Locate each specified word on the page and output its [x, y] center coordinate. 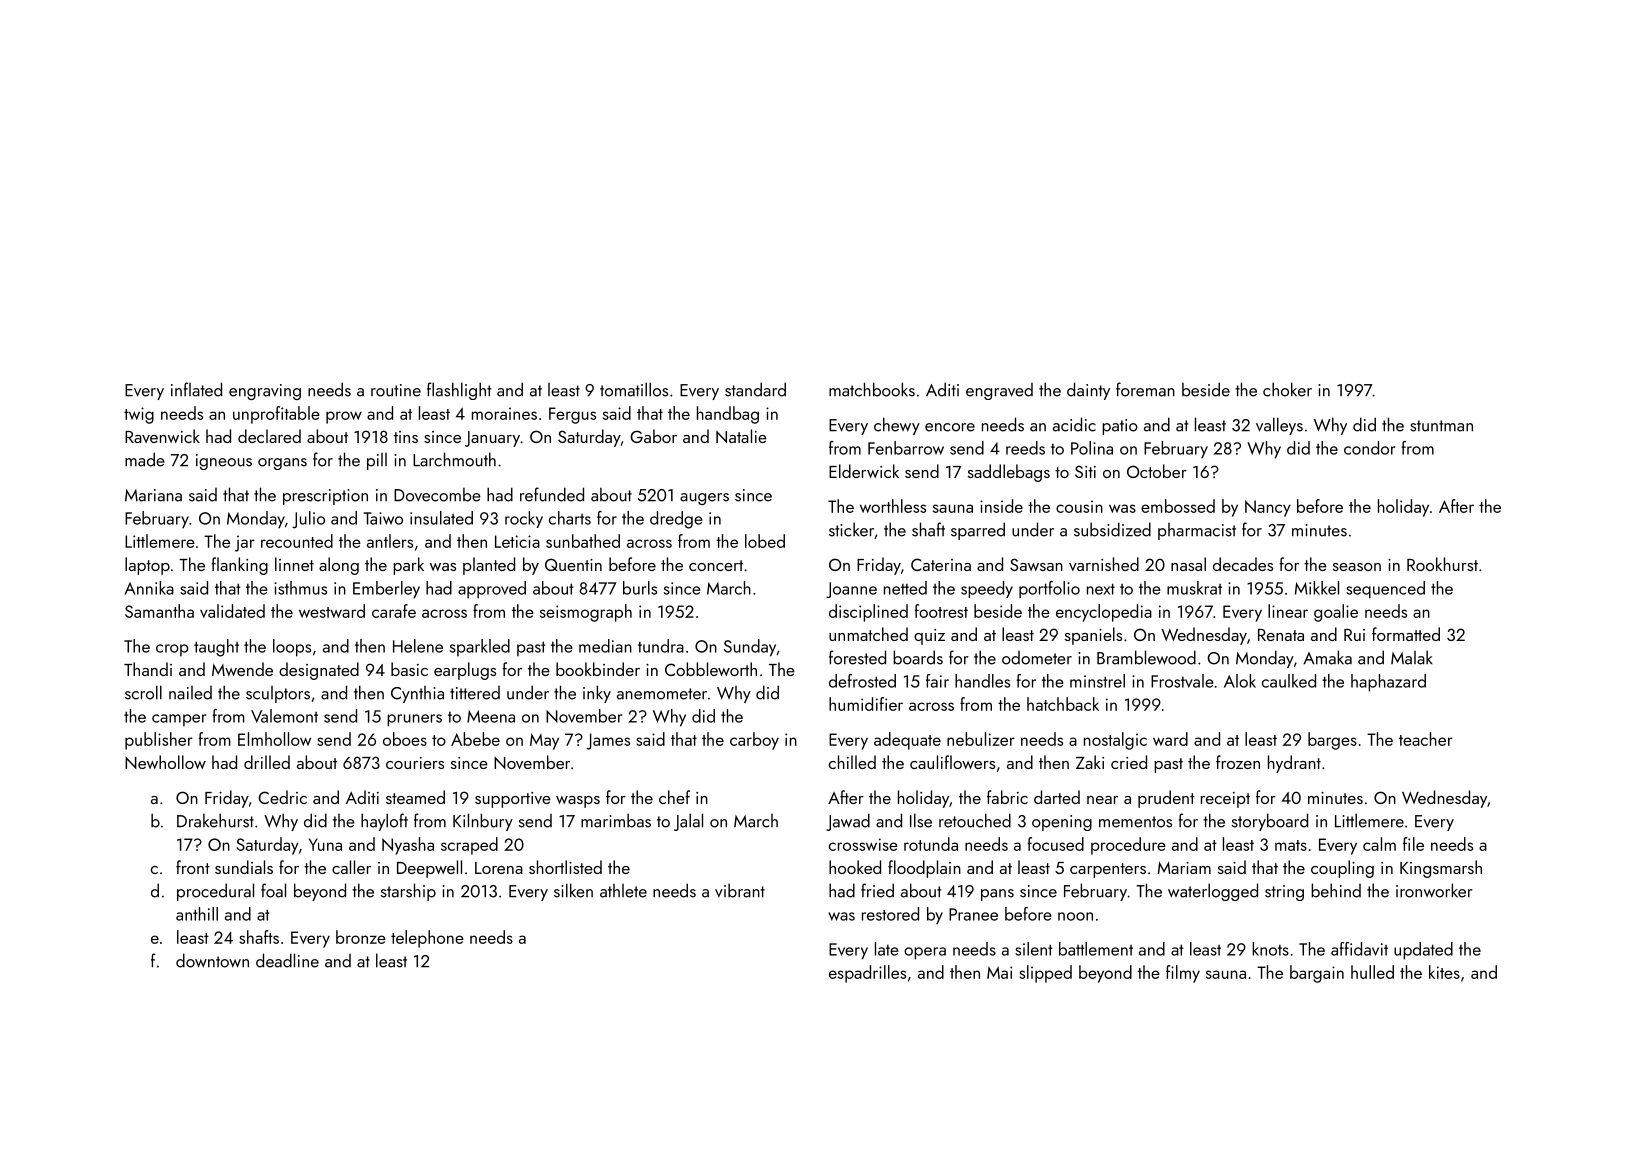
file [1413, 844]
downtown [212, 960]
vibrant [740, 890]
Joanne [851, 590]
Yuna [325, 844]
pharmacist [1197, 531]
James [608, 741]
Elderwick [864, 471]
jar [245, 543]
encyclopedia [1104, 613]
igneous [224, 462]
